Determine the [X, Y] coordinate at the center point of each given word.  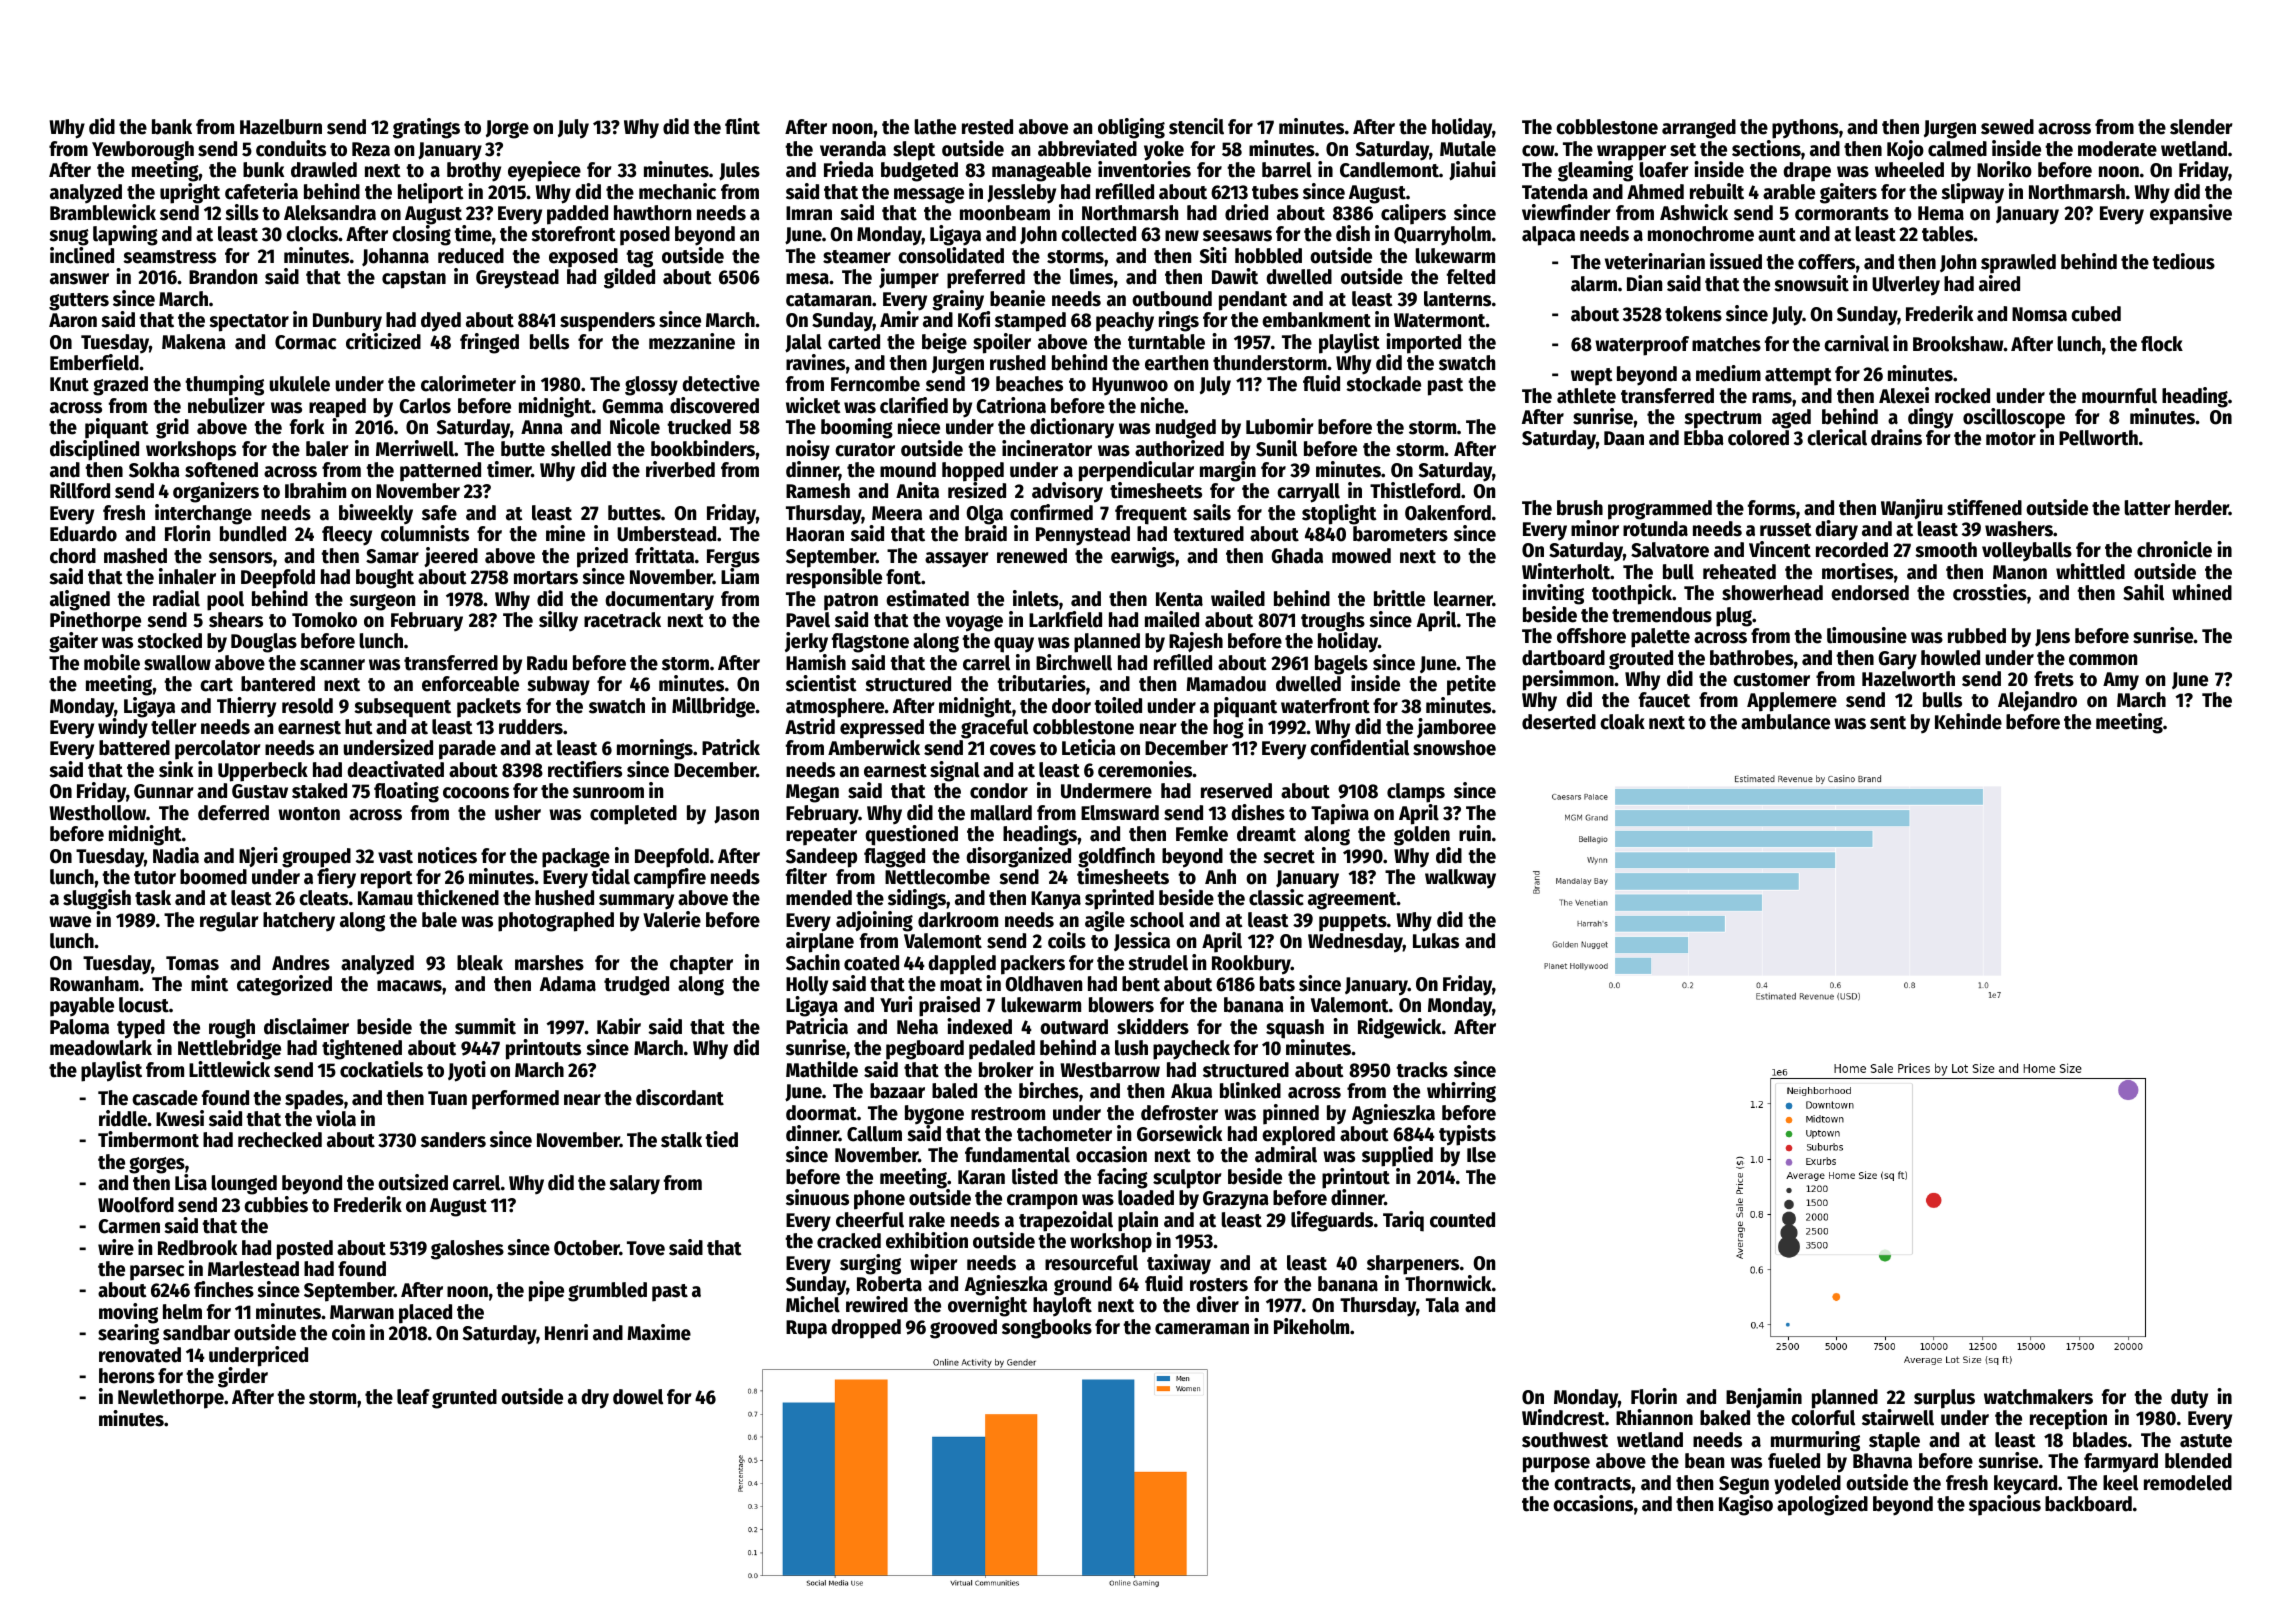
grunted [464, 1399]
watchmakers [2038, 1397]
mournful [2119, 396]
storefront [573, 234]
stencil [1196, 126]
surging [870, 1264]
